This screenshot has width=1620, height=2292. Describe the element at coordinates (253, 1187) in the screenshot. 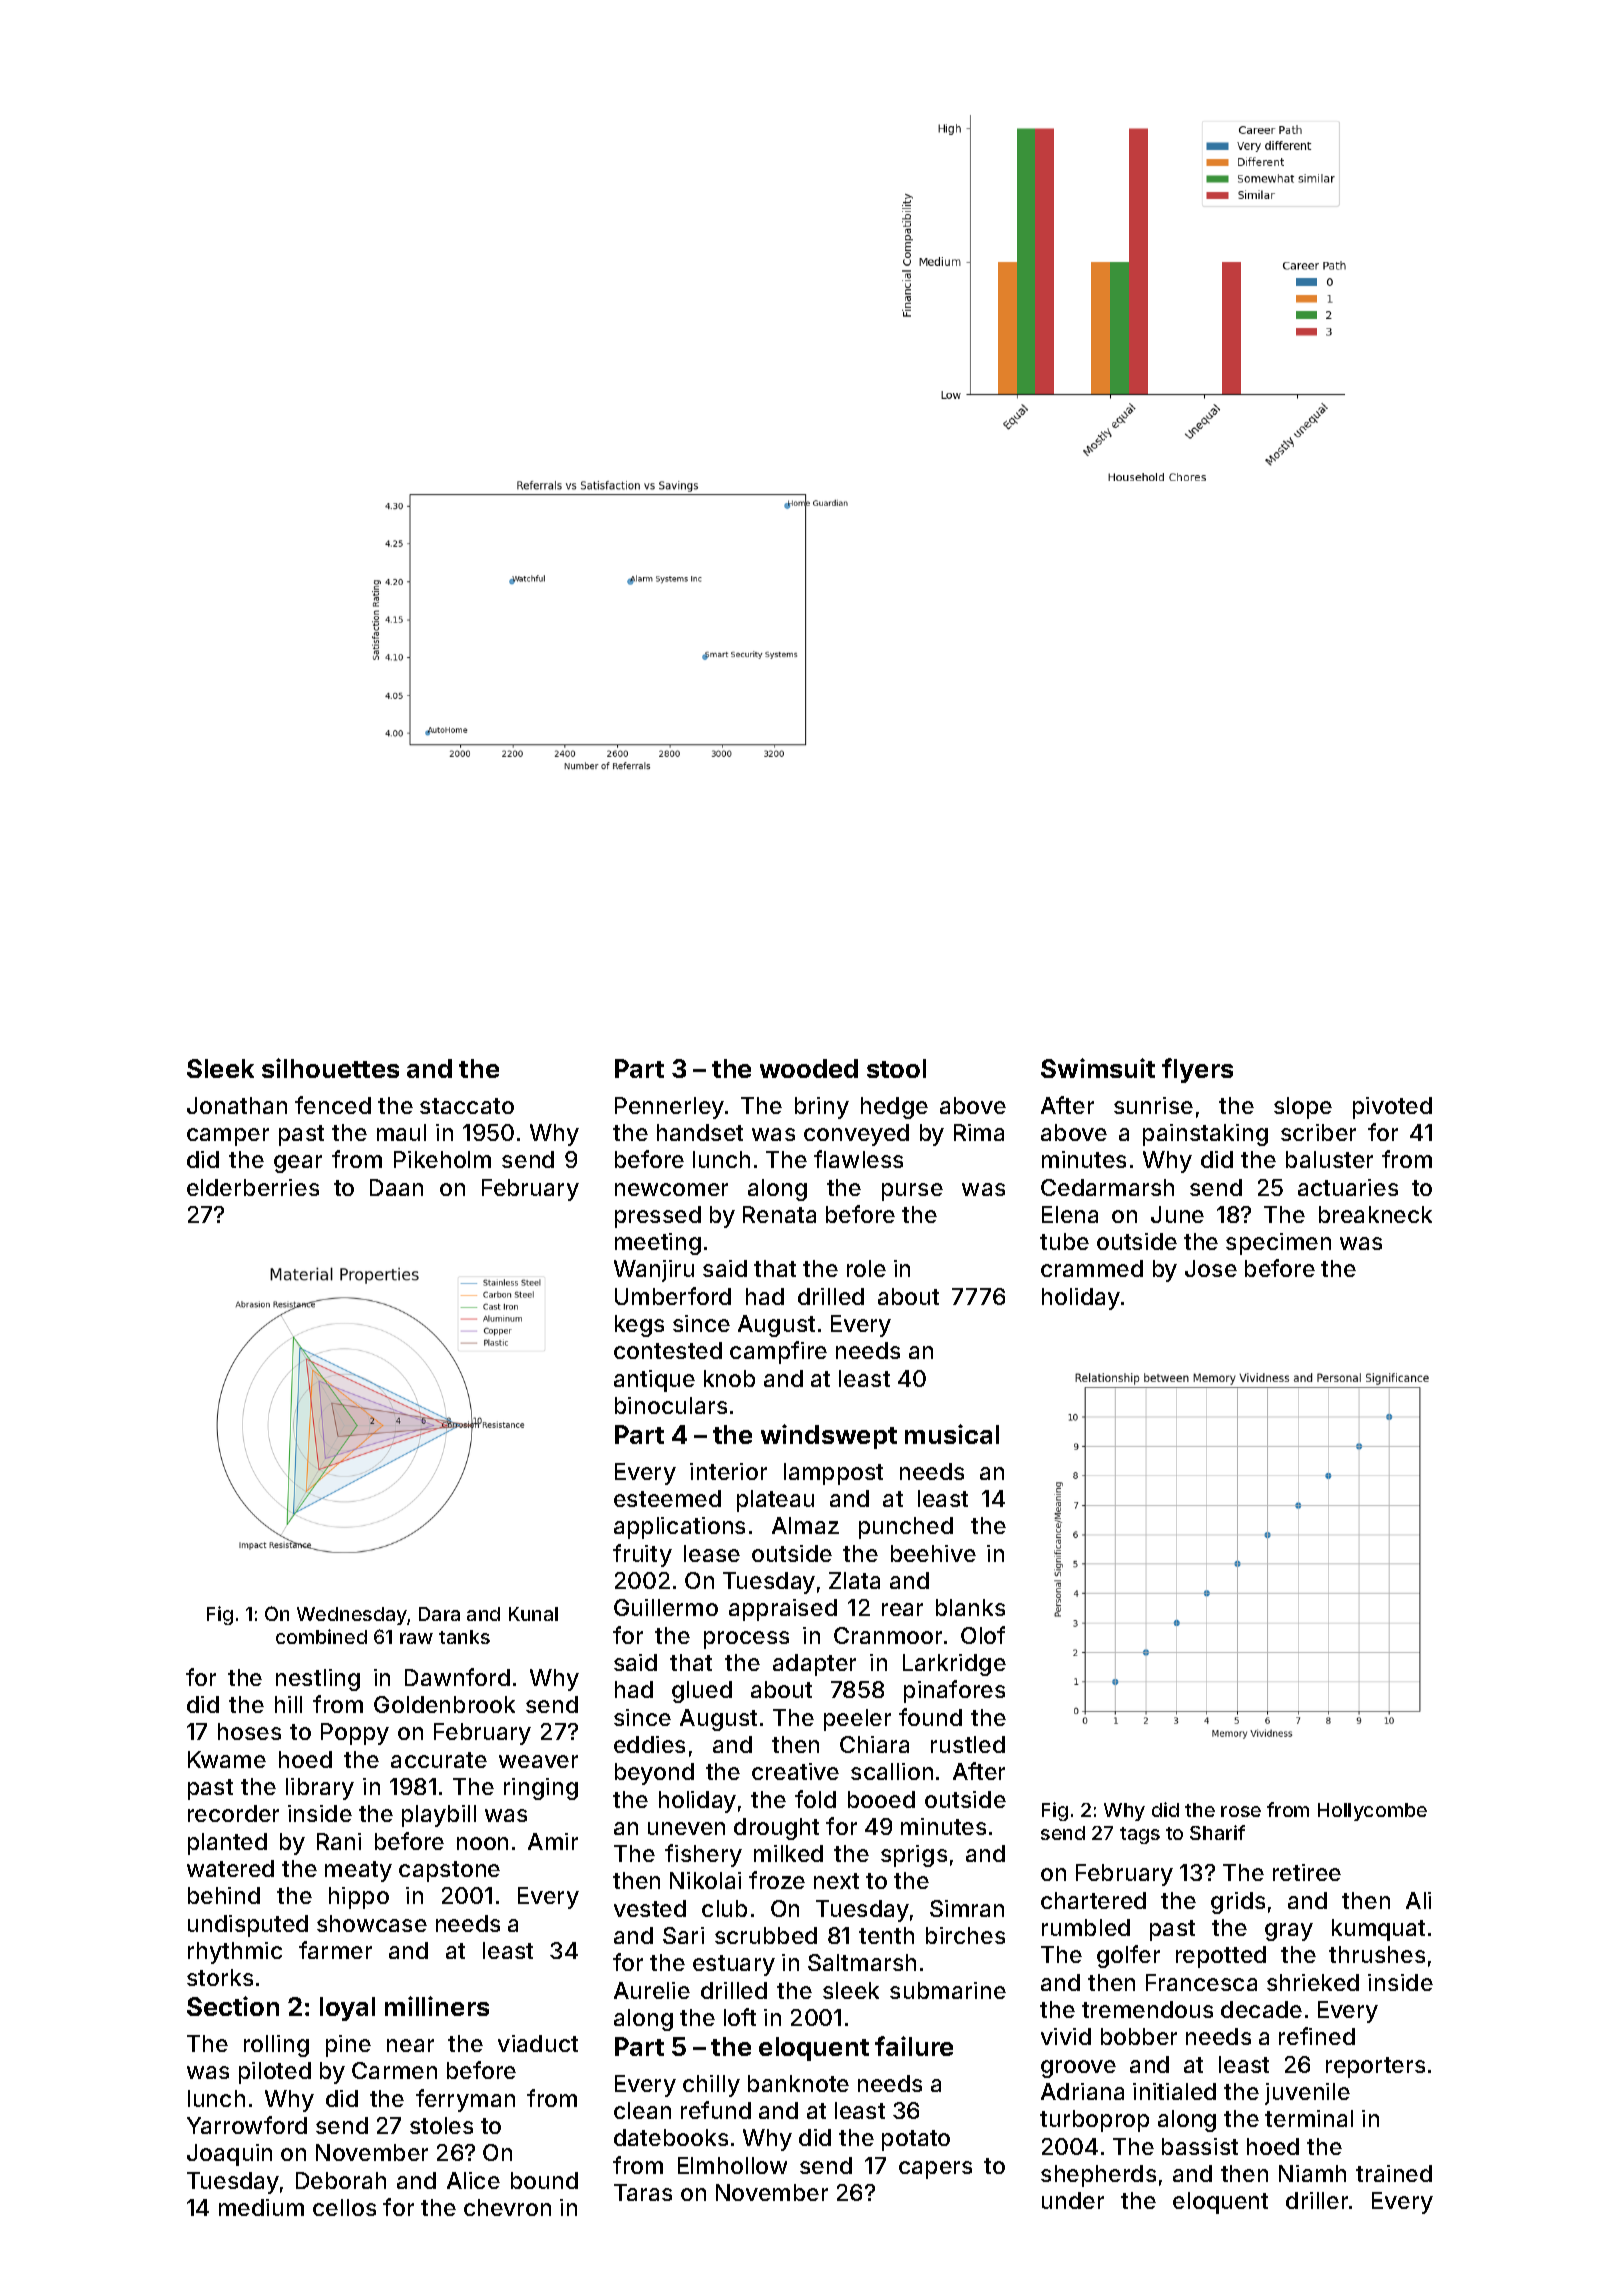

I see `elderberries` at that location.
